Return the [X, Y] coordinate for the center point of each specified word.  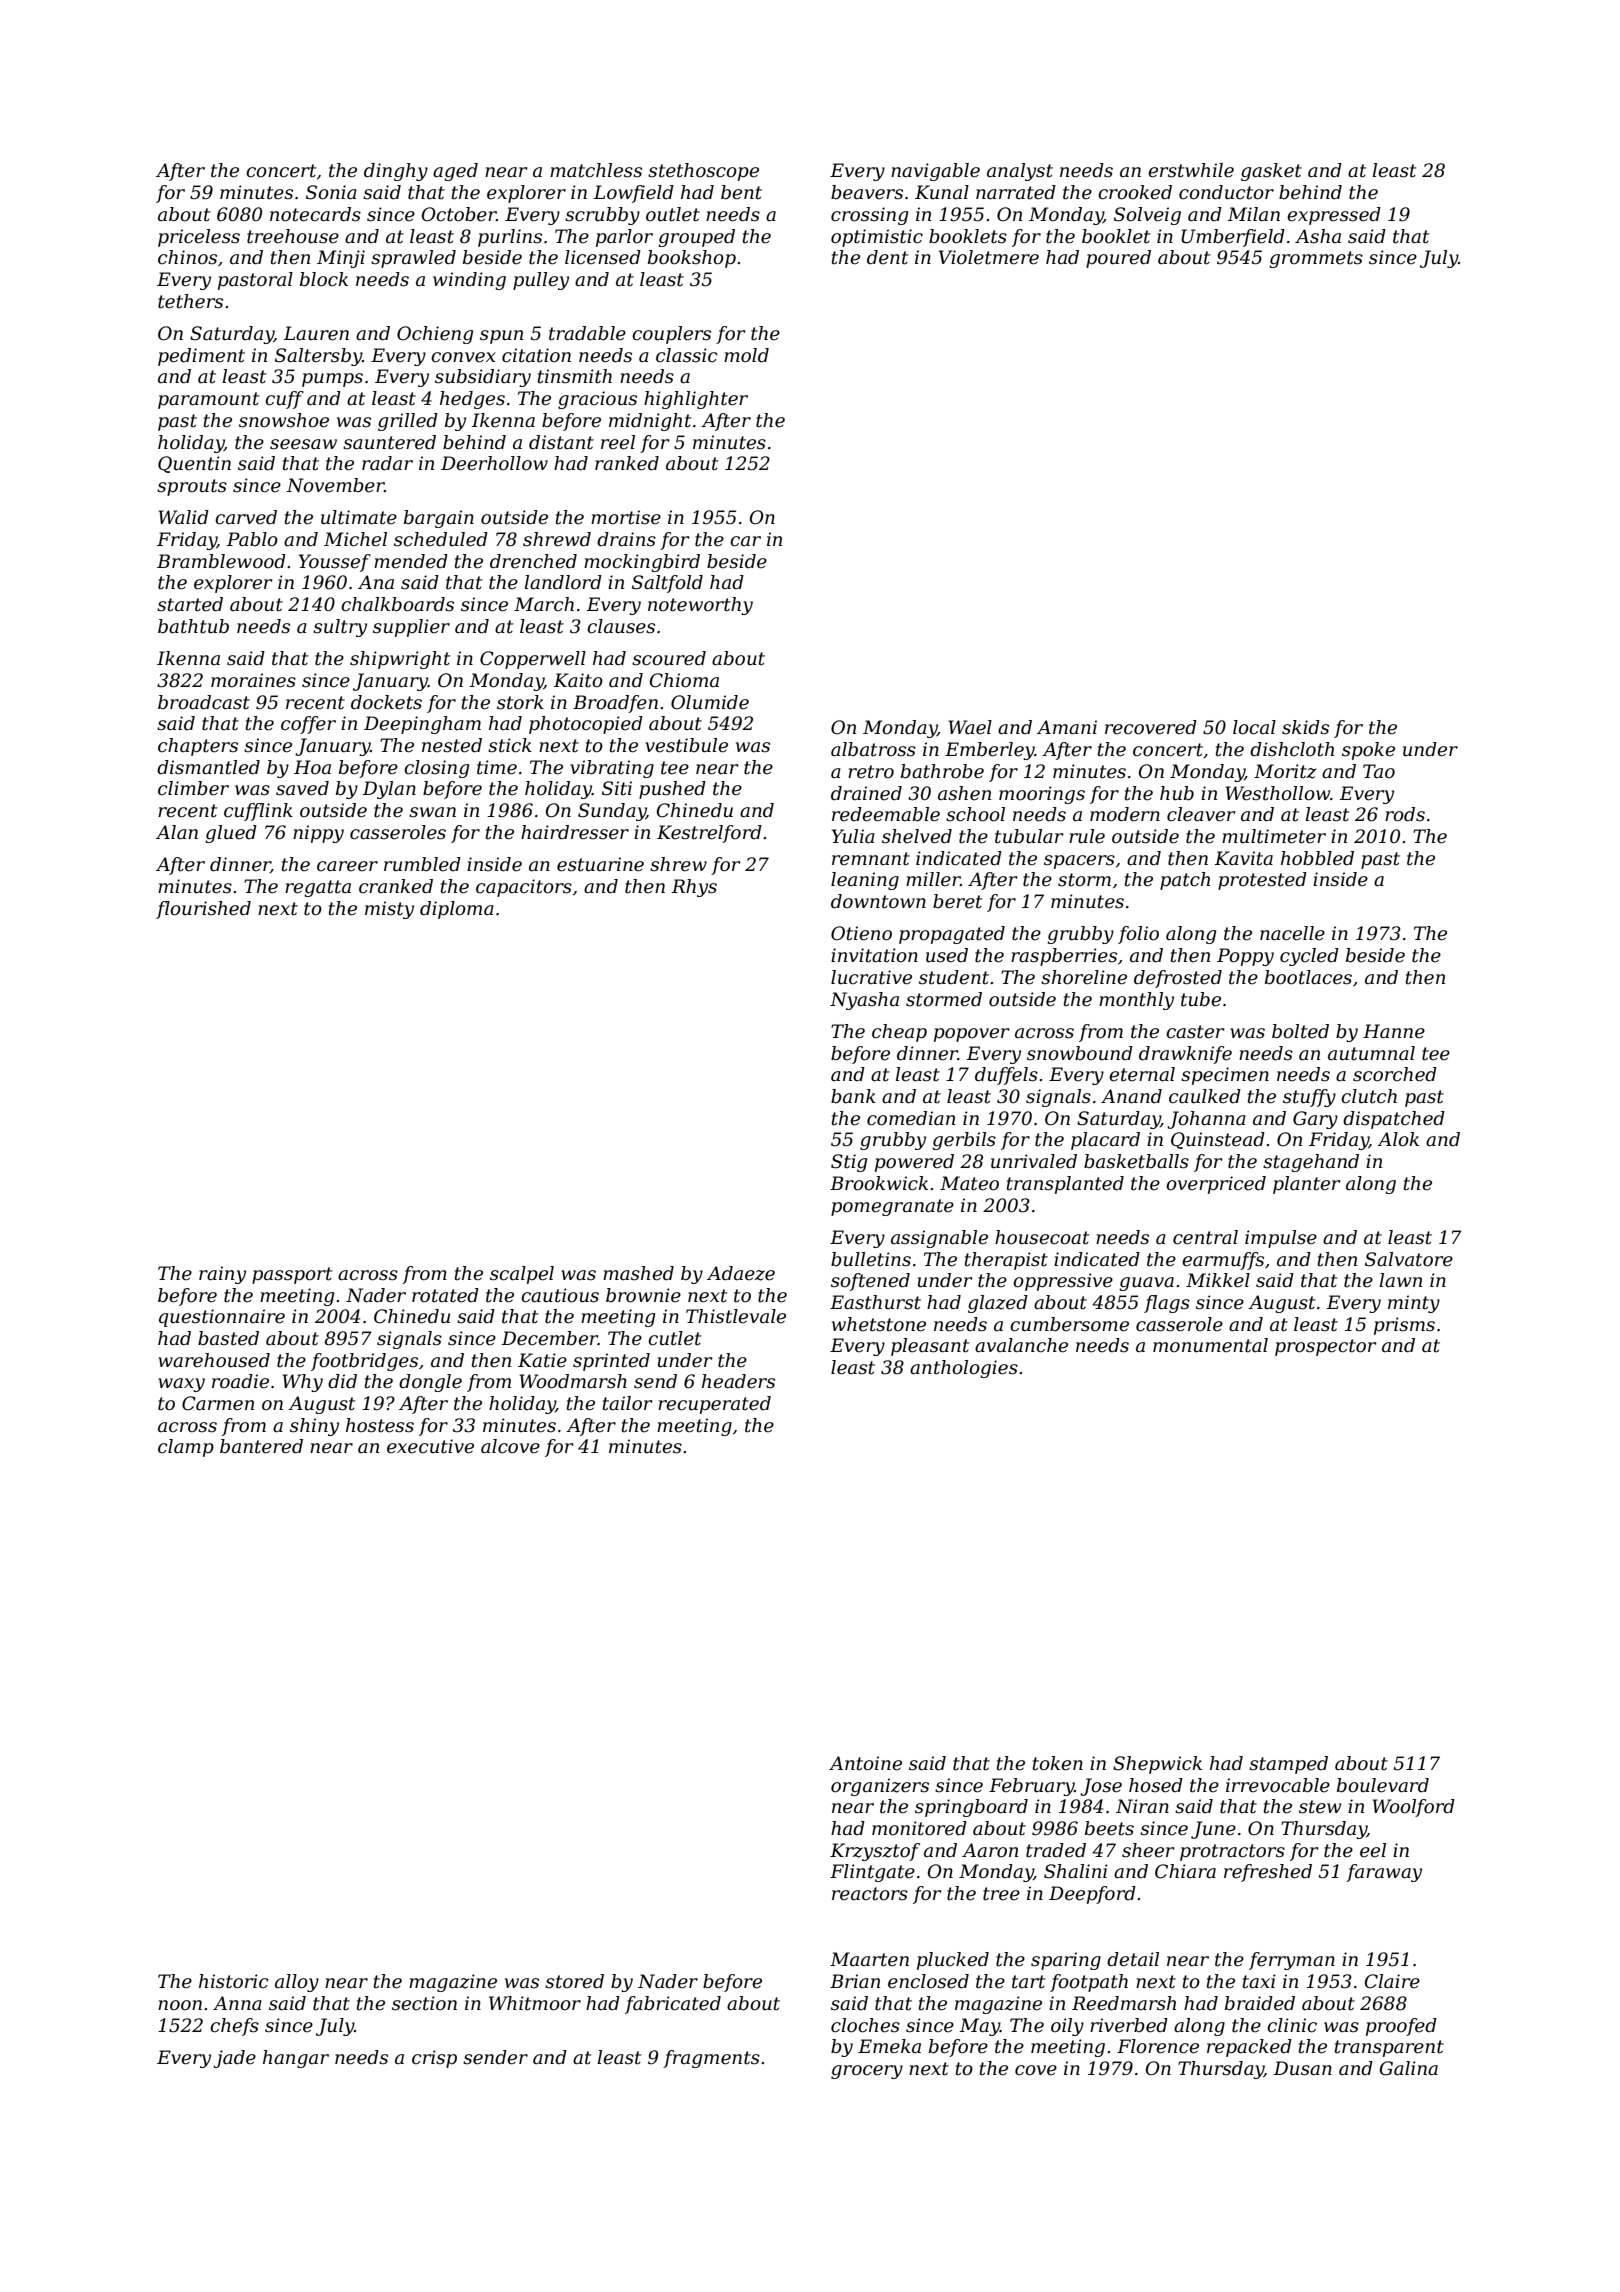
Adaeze [741, 1273]
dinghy [396, 172]
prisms [1404, 1326]
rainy [222, 1275]
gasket [1271, 172]
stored [574, 1981]
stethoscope [703, 172]
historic [234, 1981]
